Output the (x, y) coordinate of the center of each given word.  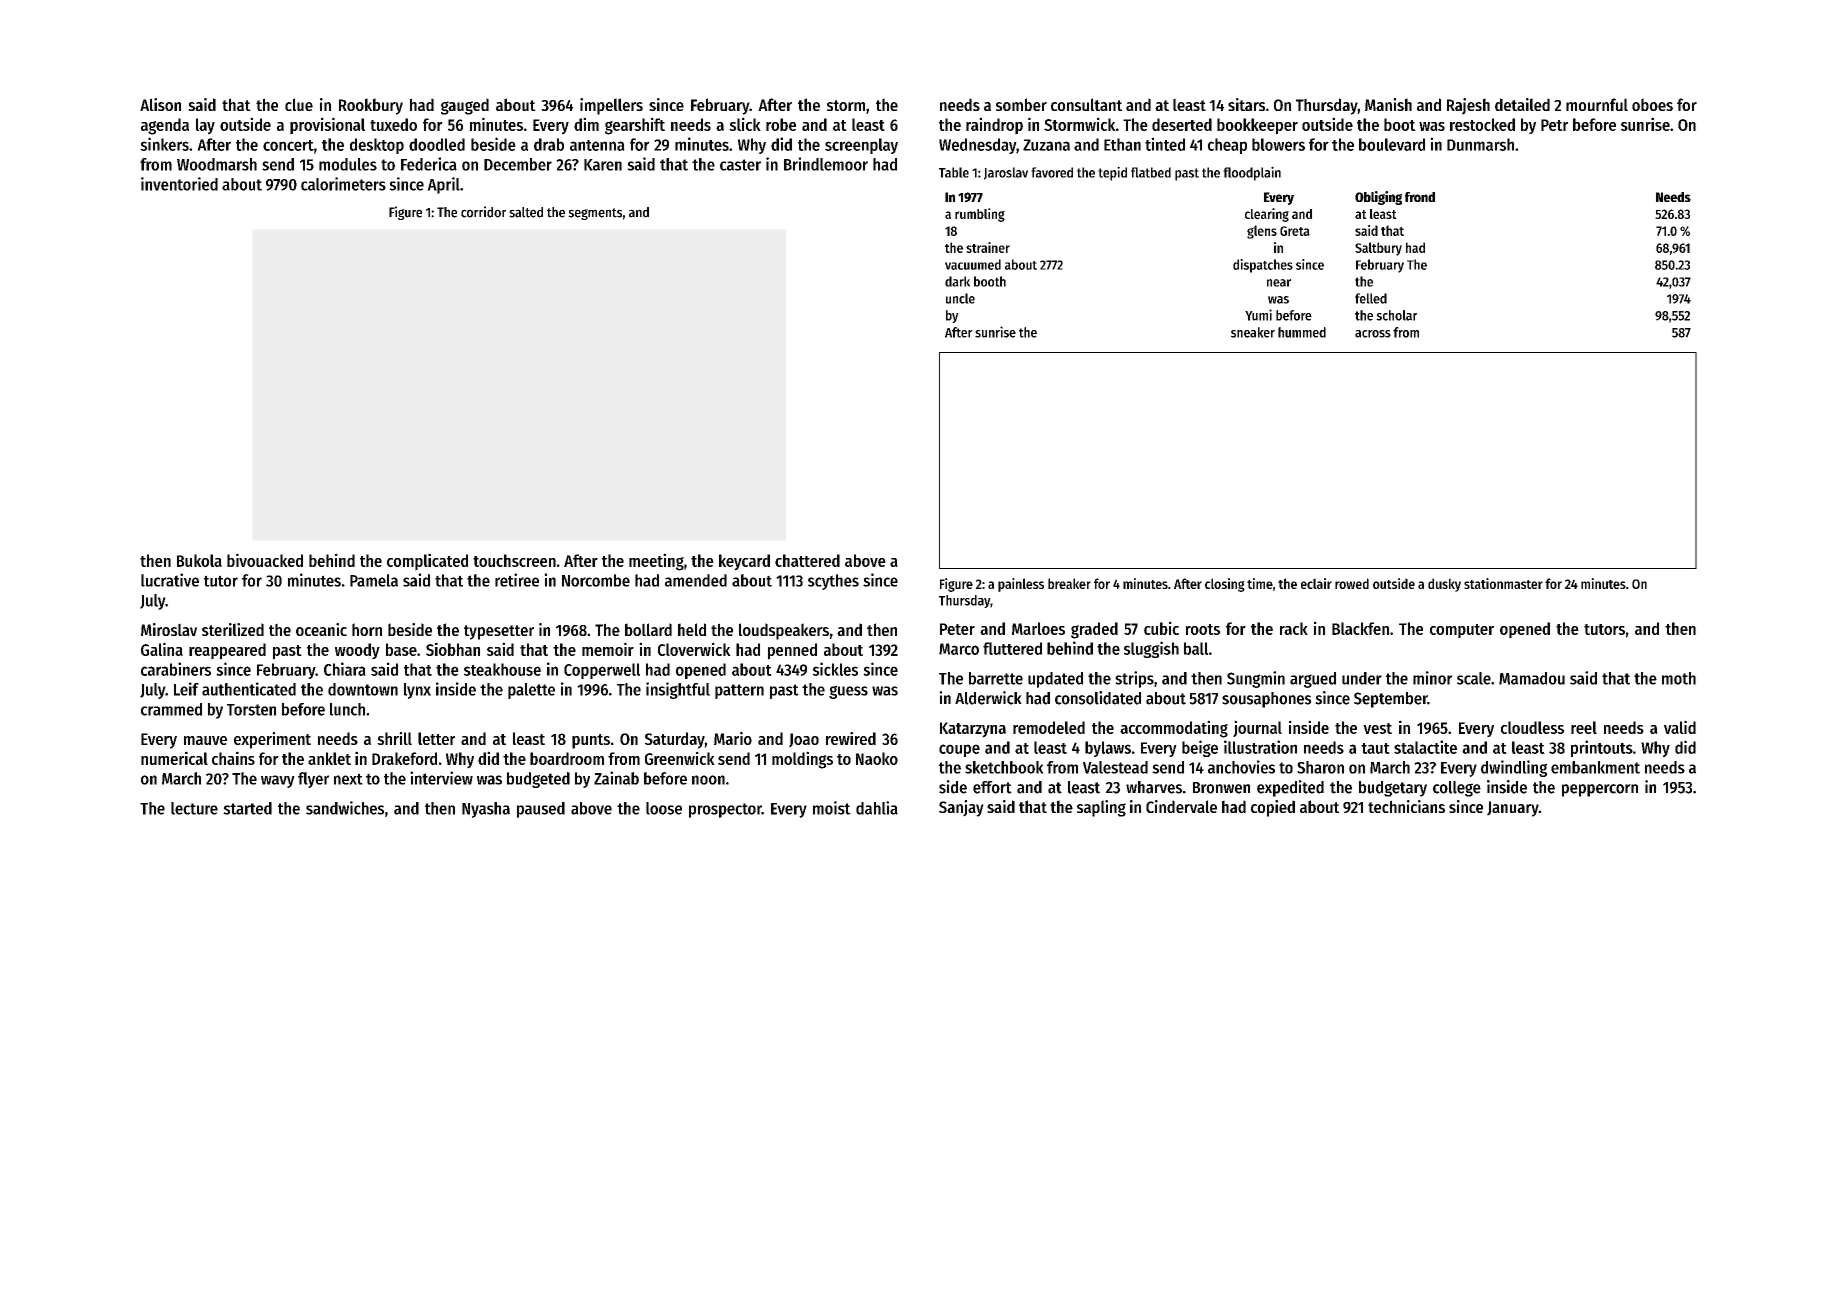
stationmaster (1503, 583)
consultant (1086, 104)
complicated (427, 562)
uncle (960, 298)
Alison (160, 104)
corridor (483, 212)
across (1373, 334)
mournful (1597, 104)
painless (1021, 585)
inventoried (179, 184)
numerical (174, 758)
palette (531, 691)
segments (595, 214)
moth (1679, 678)
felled (1371, 298)
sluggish (1151, 649)
